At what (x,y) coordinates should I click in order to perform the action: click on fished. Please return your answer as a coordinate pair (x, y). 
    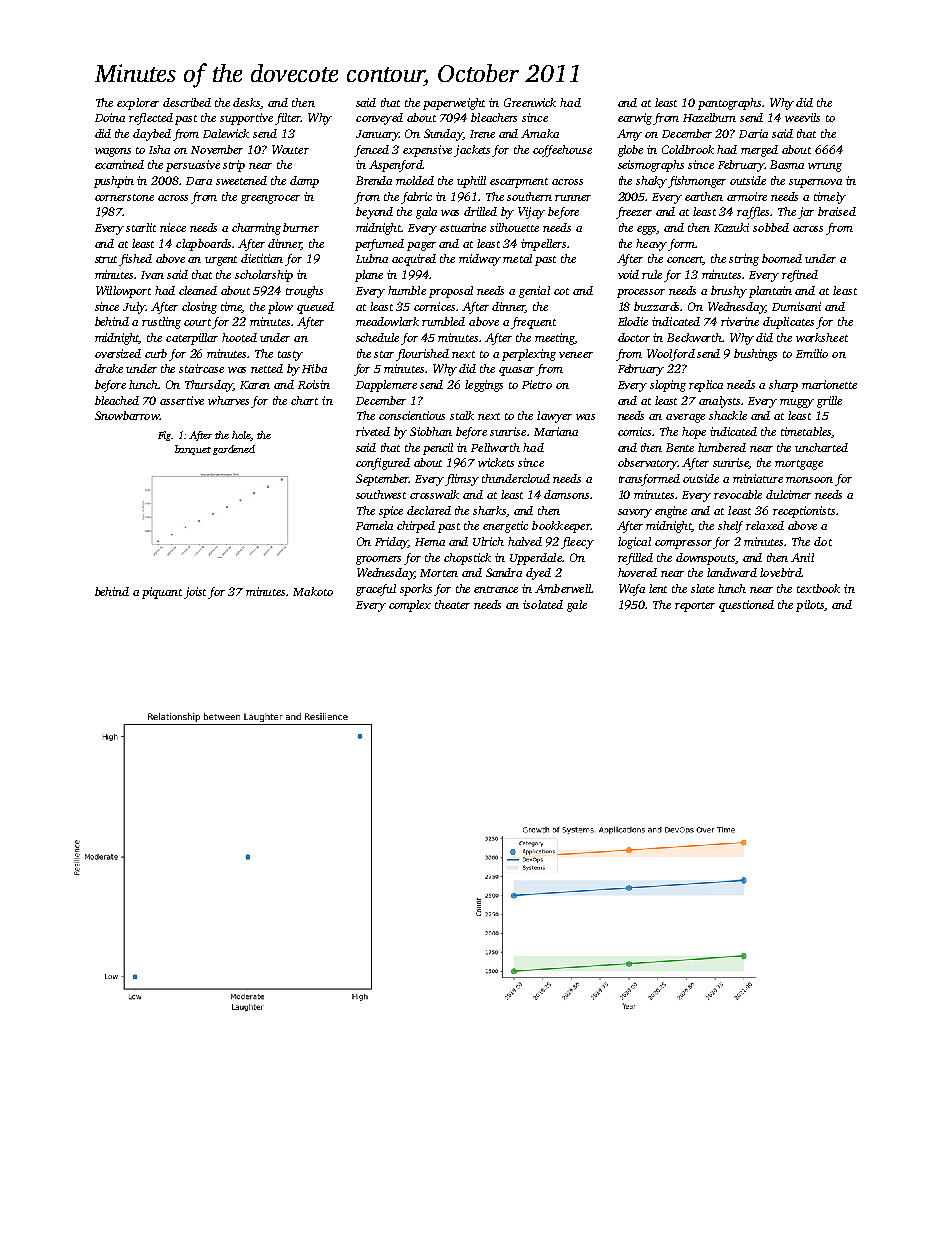
    Looking at the image, I should click on (135, 260).
